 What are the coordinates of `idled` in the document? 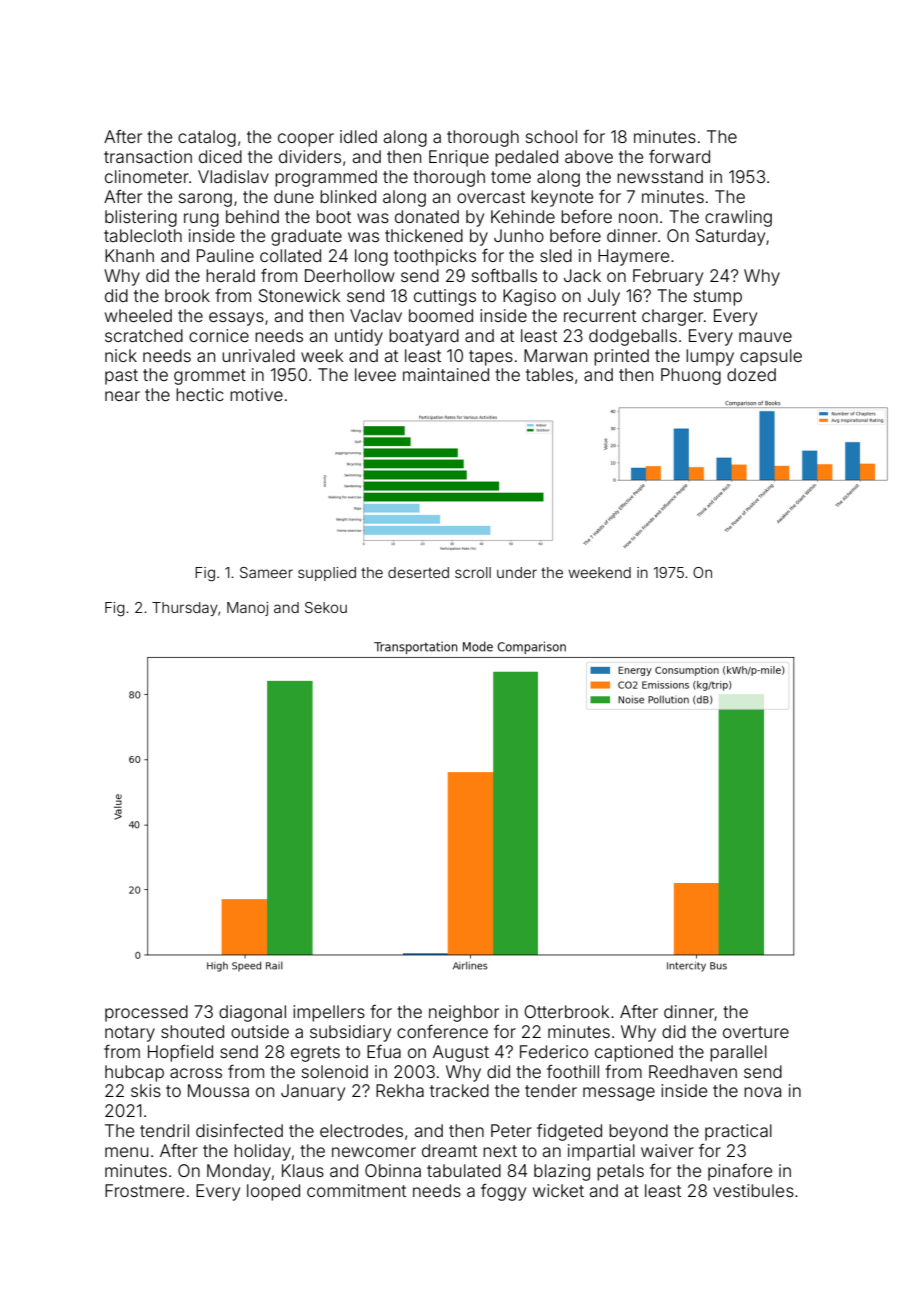 It's located at (358, 136).
